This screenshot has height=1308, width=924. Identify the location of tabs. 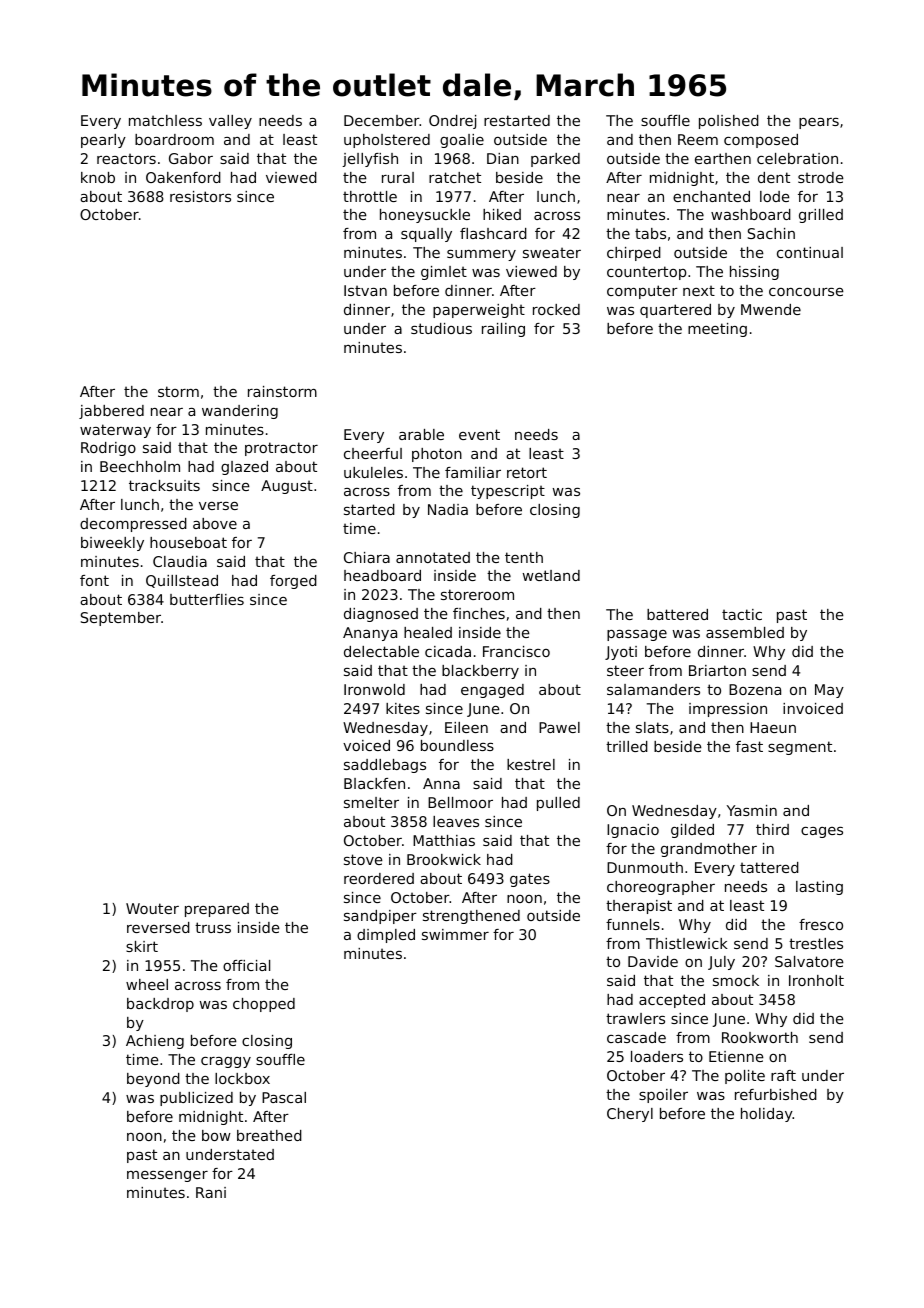
(650, 233).
